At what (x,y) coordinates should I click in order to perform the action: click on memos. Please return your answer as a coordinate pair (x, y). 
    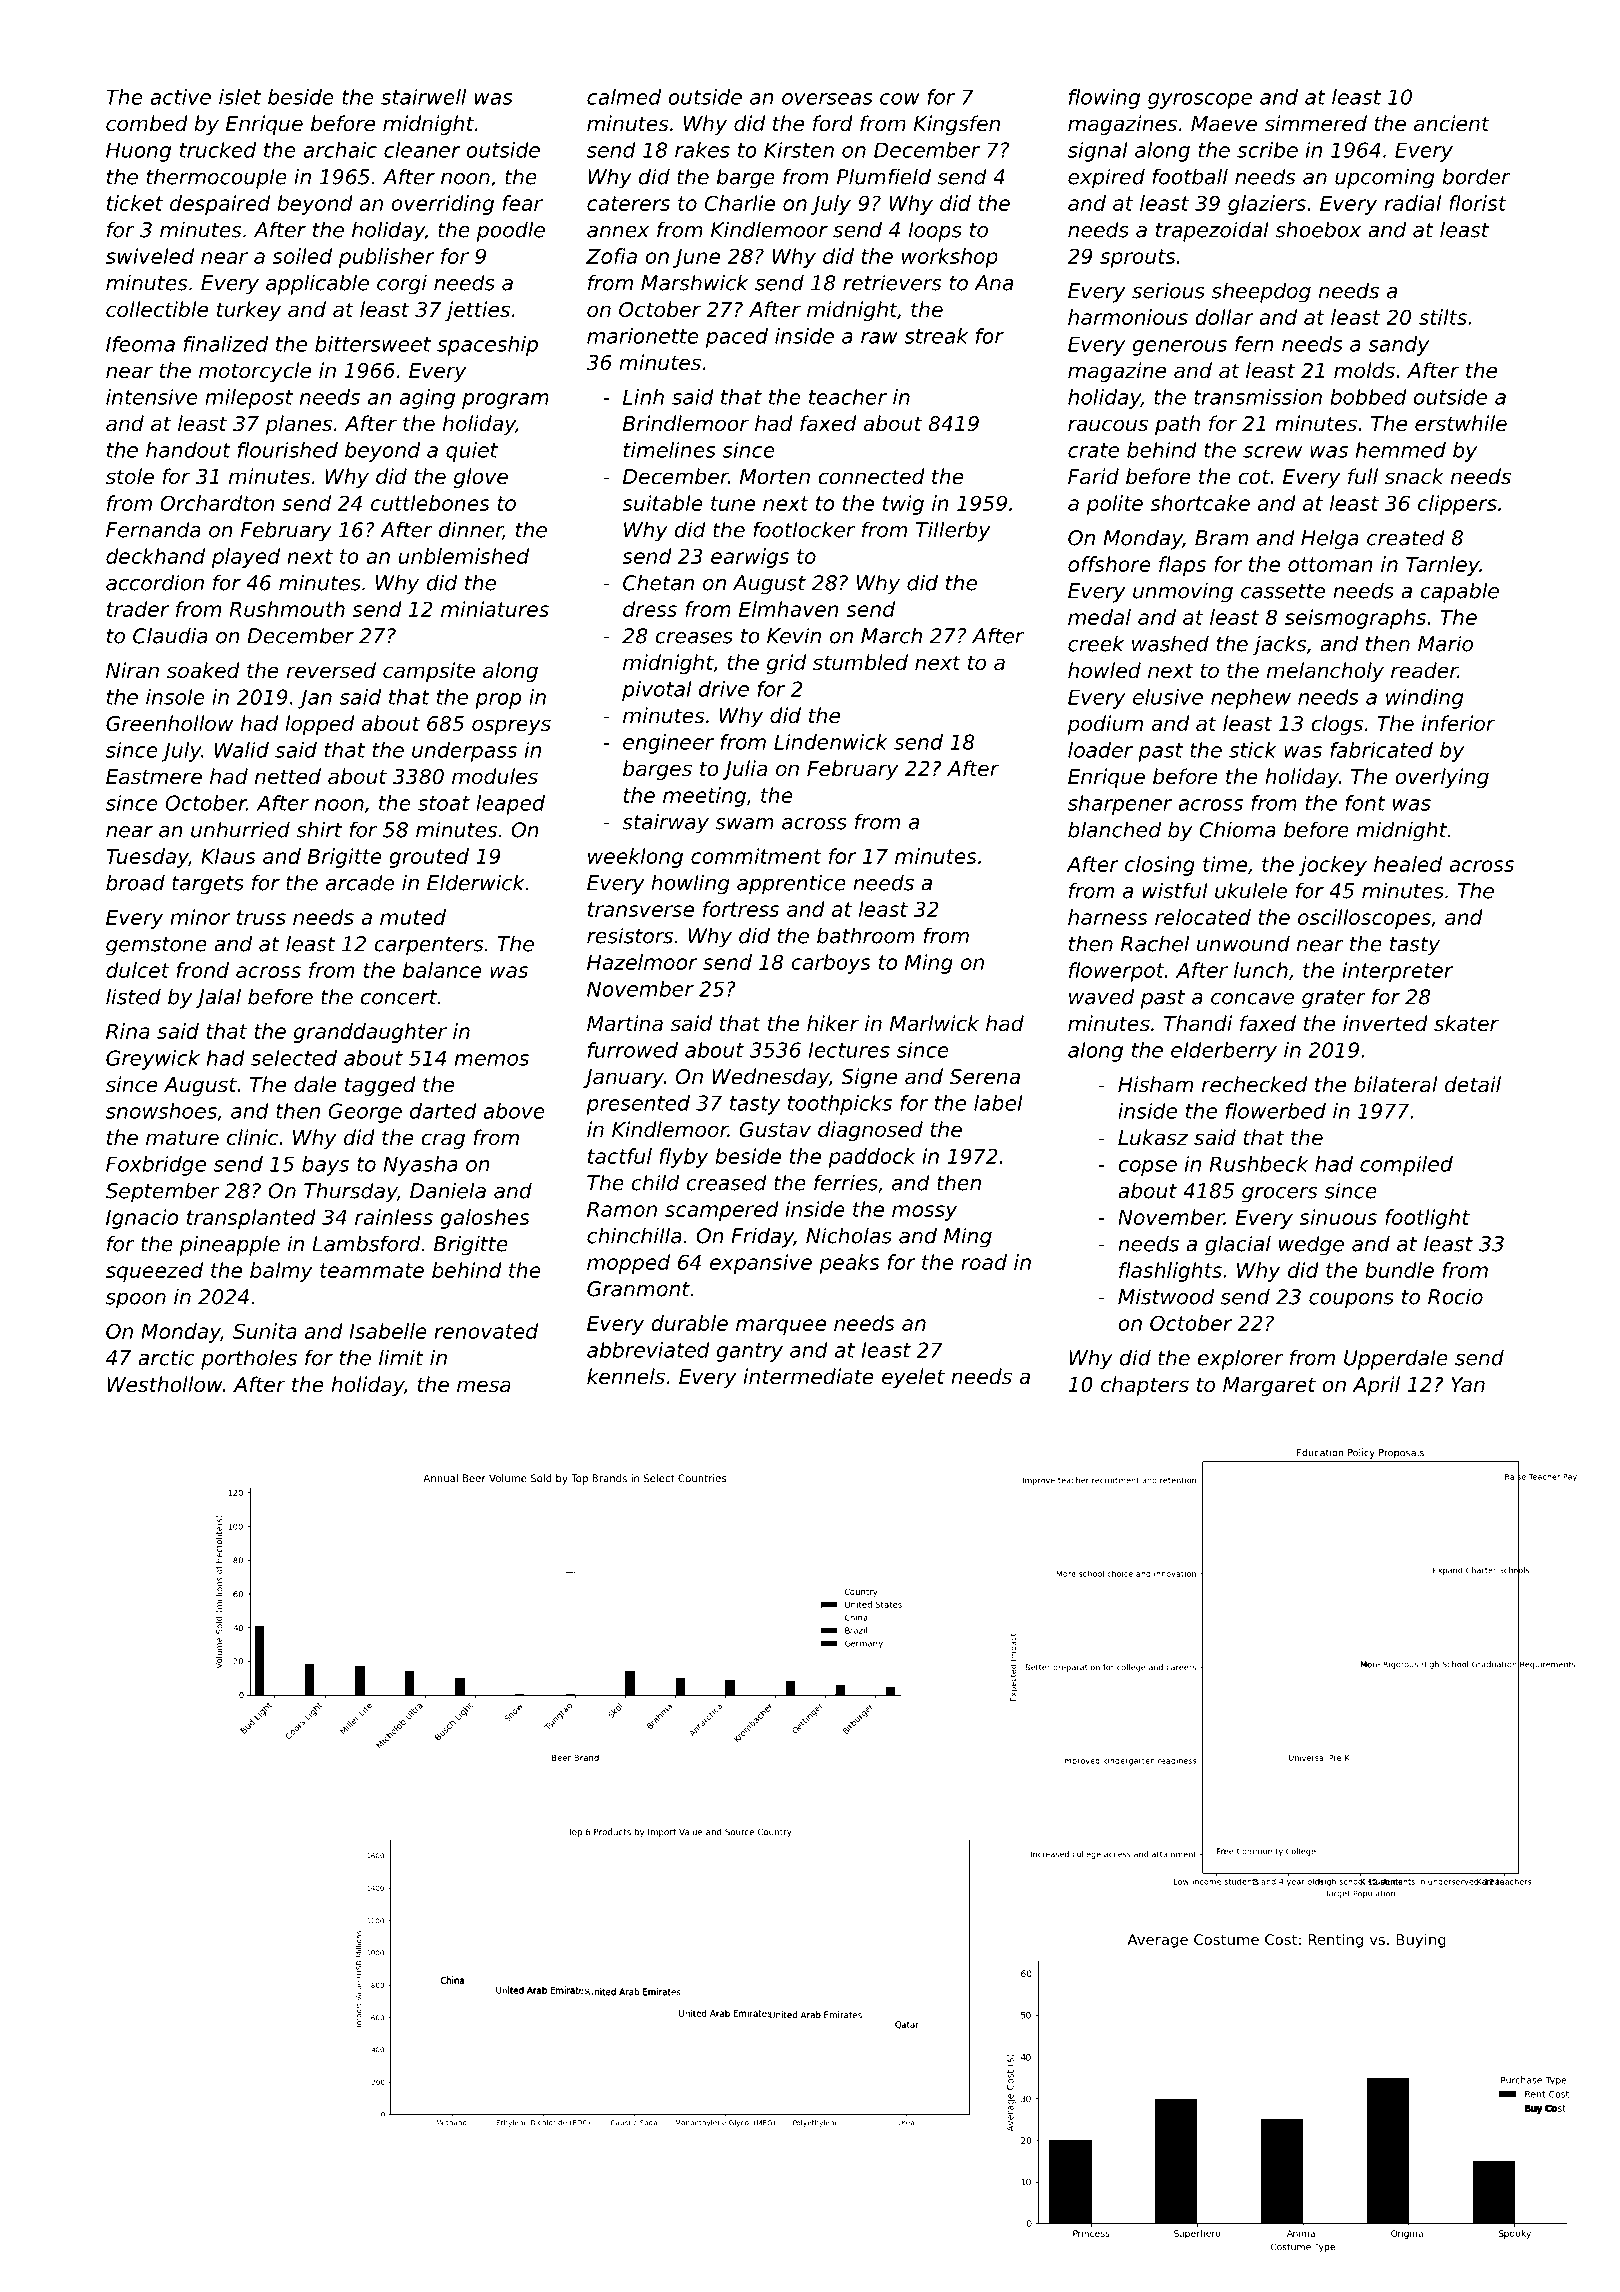
    Looking at the image, I should click on (492, 1060).
